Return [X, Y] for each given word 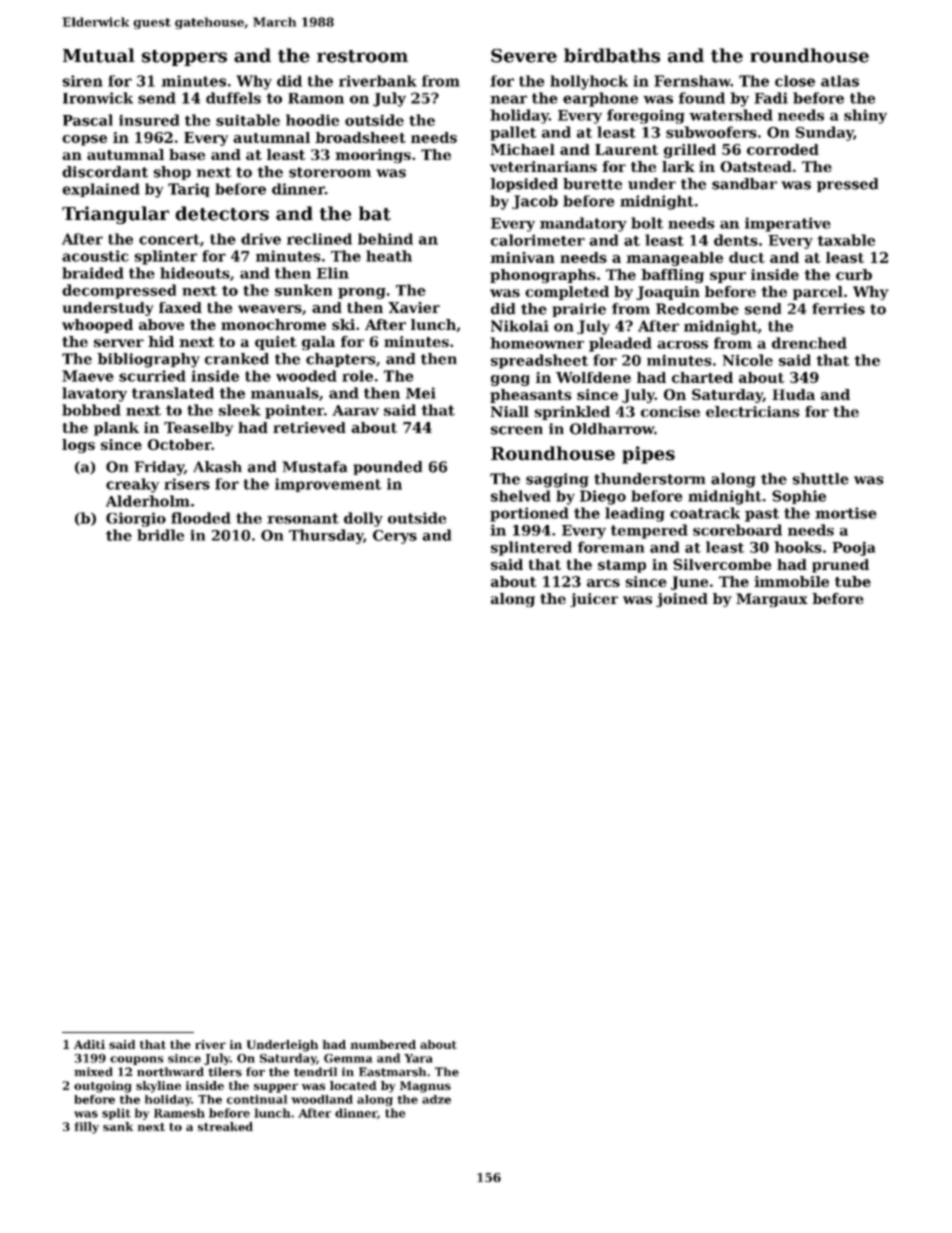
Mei [421, 393]
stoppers [184, 58]
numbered [383, 1044]
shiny [865, 116]
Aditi [89, 1044]
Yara [418, 1058]
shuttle [820, 479]
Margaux [772, 600]
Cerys [395, 537]
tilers [225, 1072]
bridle [160, 535]
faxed [180, 307]
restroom [362, 56]
